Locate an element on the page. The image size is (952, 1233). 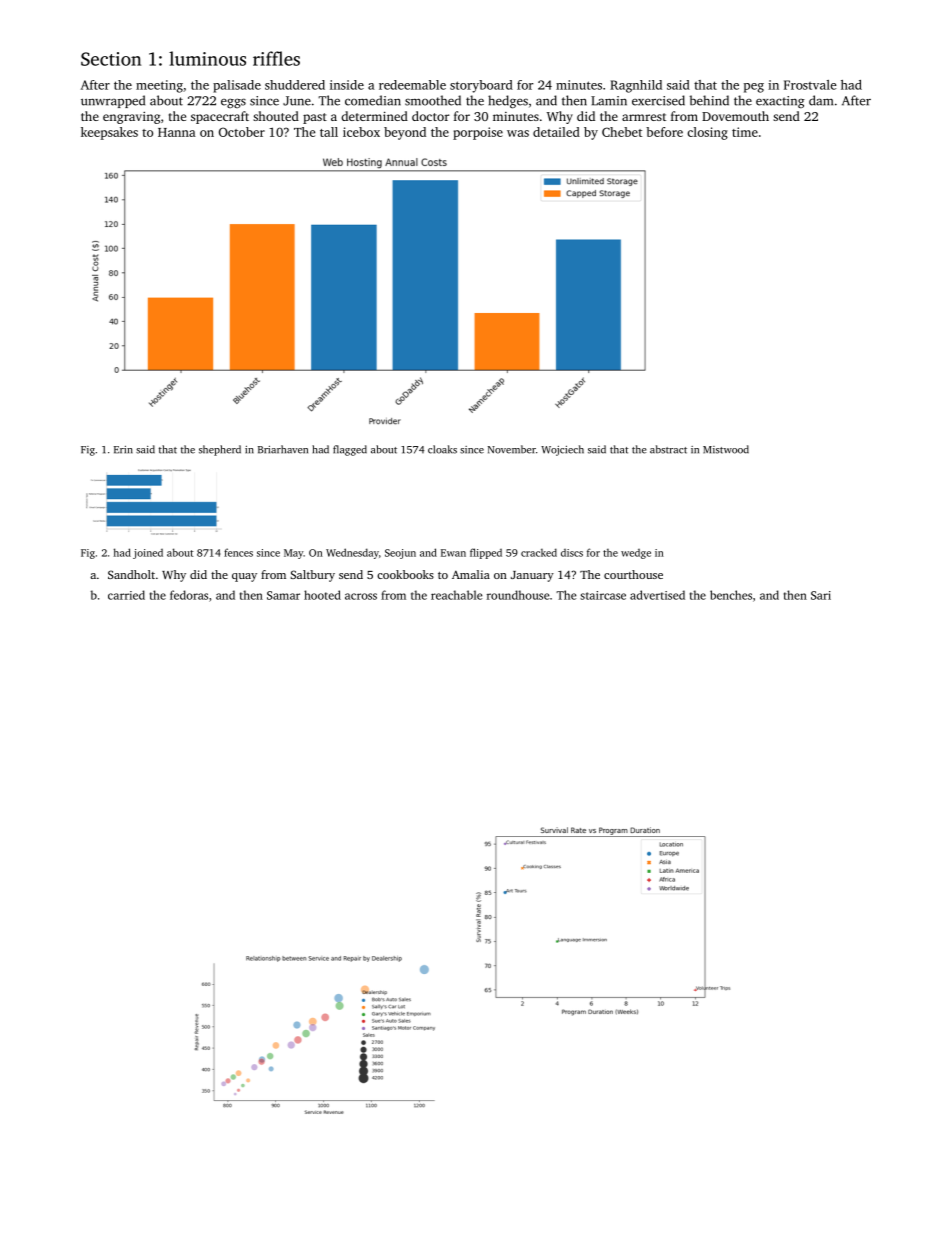
behind is located at coordinates (709, 100).
